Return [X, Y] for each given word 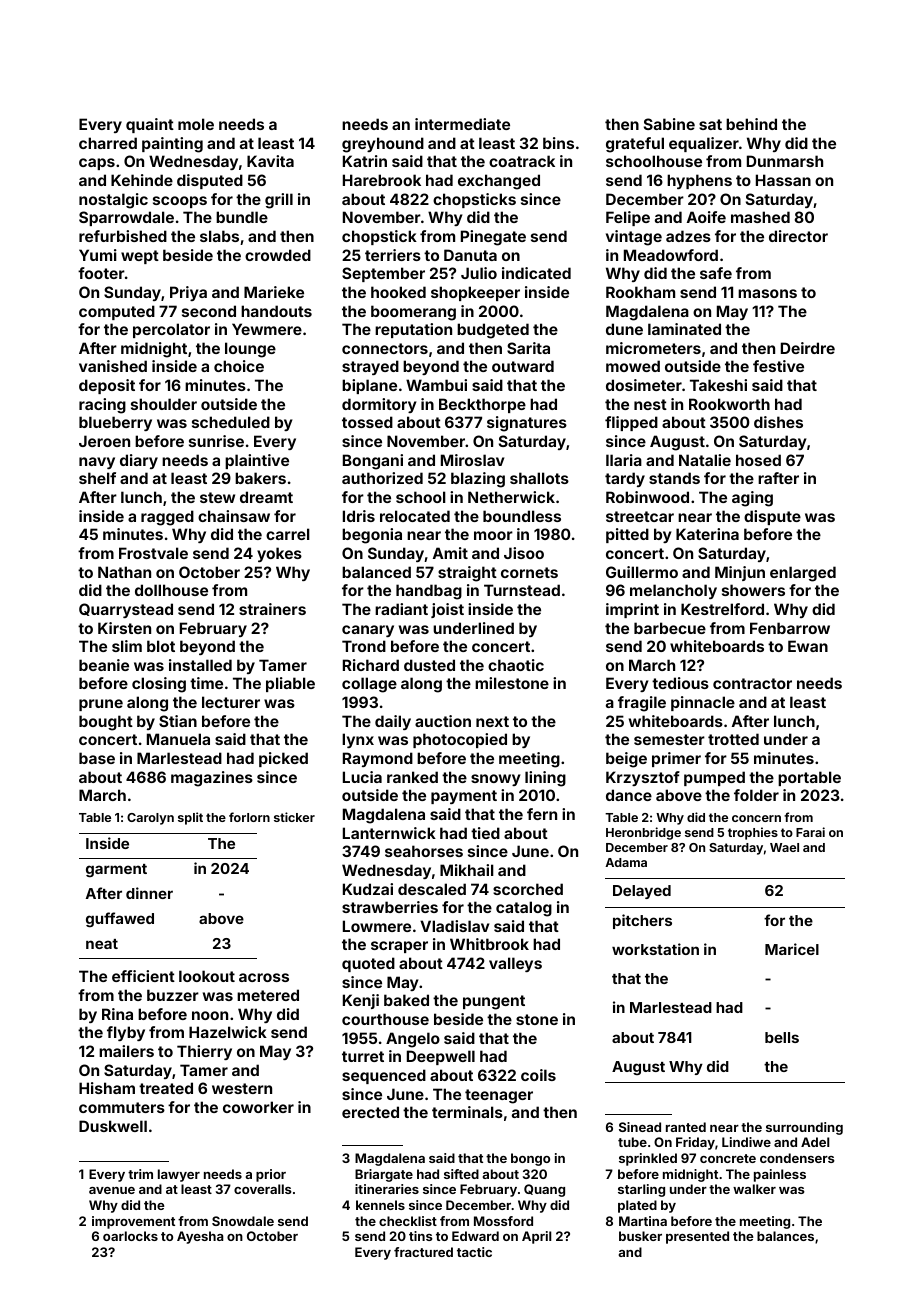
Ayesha [200, 1237]
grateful [635, 145]
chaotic [516, 665]
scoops [180, 202]
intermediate [462, 124]
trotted [733, 739]
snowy [496, 780]
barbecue [670, 628]
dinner [149, 893]
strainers [272, 609]
